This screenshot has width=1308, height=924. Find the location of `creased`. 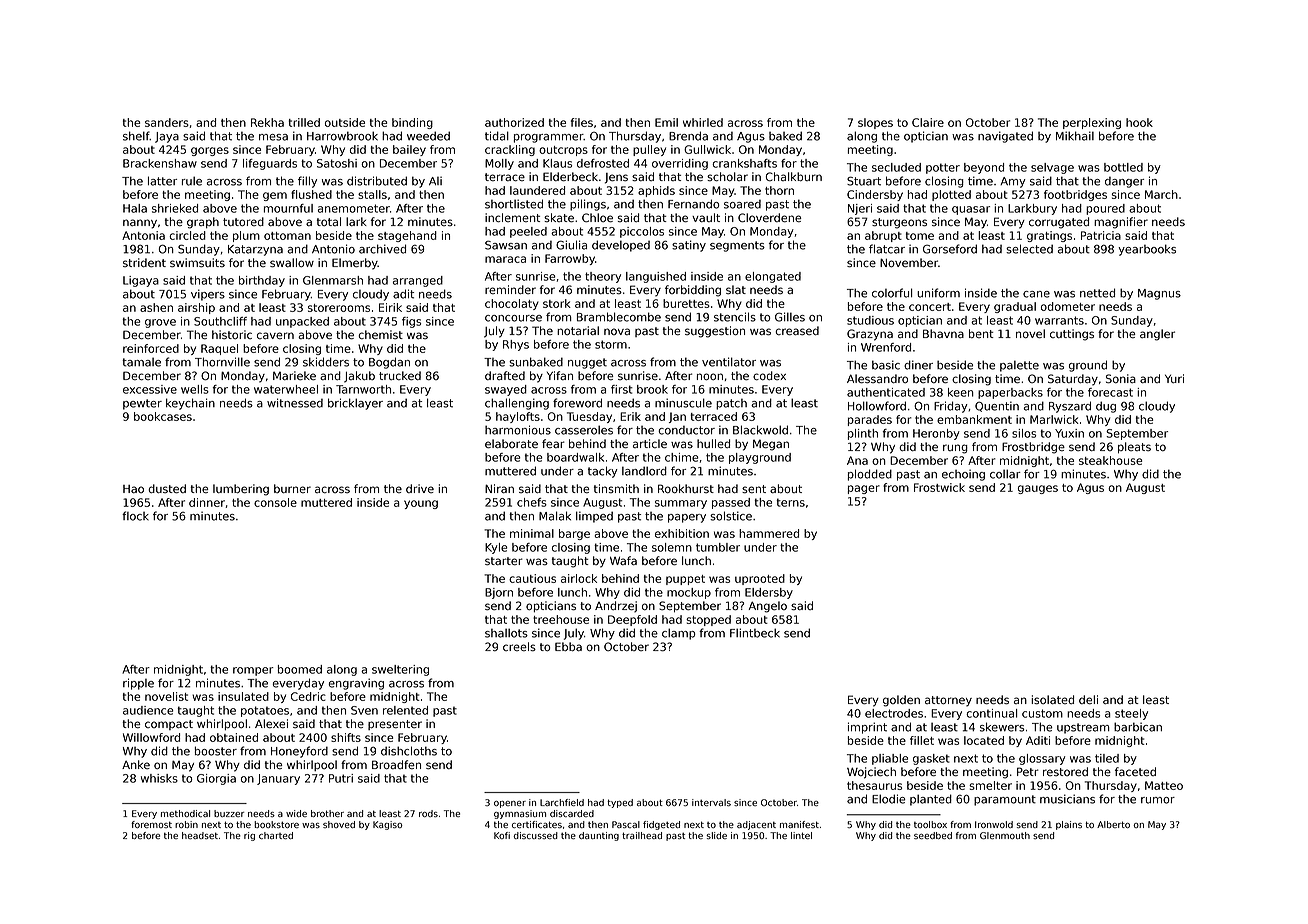

creased is located at coordinates (797, 331).
